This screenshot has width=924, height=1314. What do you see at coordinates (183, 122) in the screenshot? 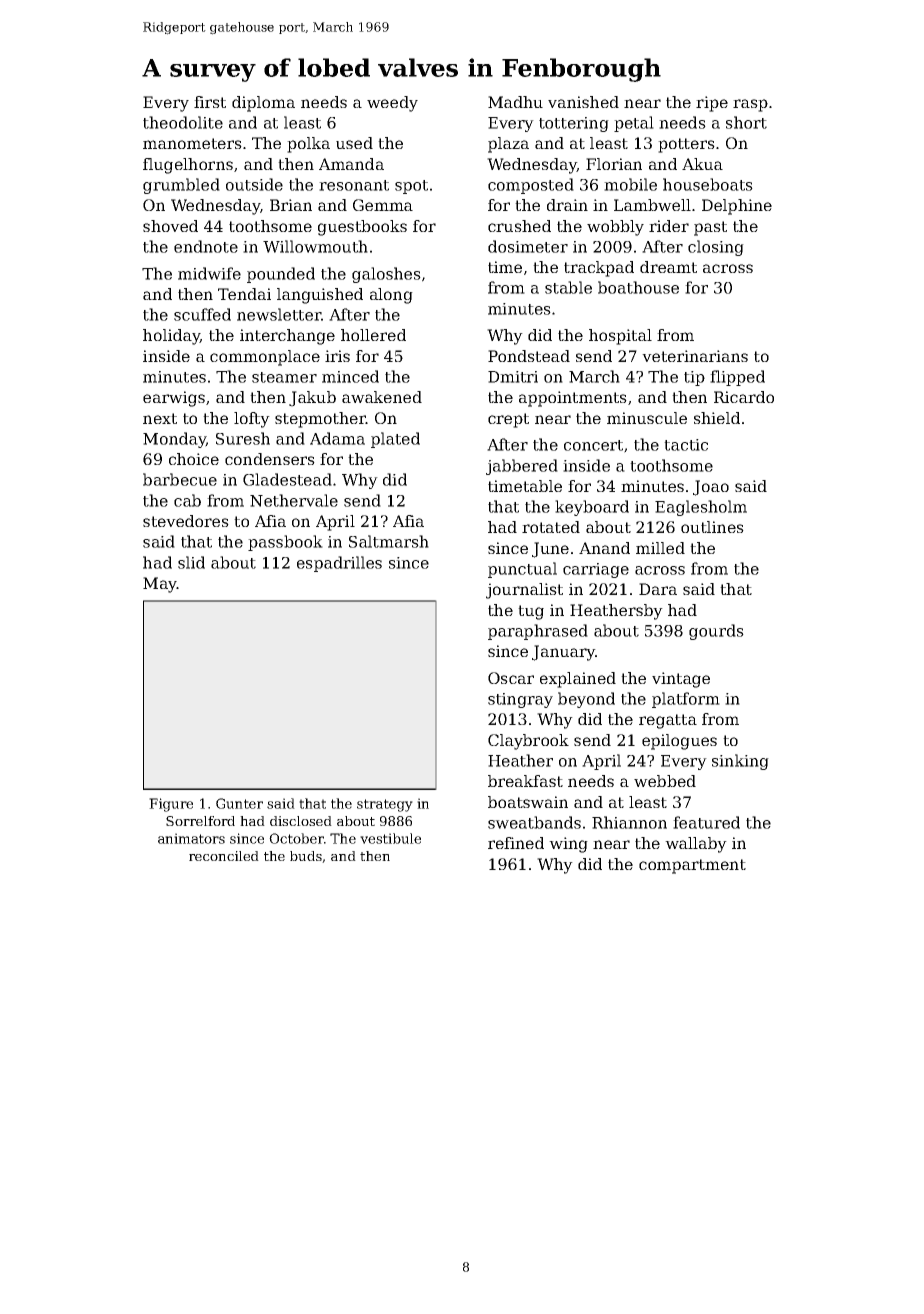
I see `theodolite` at bounding box center [183, 122].
